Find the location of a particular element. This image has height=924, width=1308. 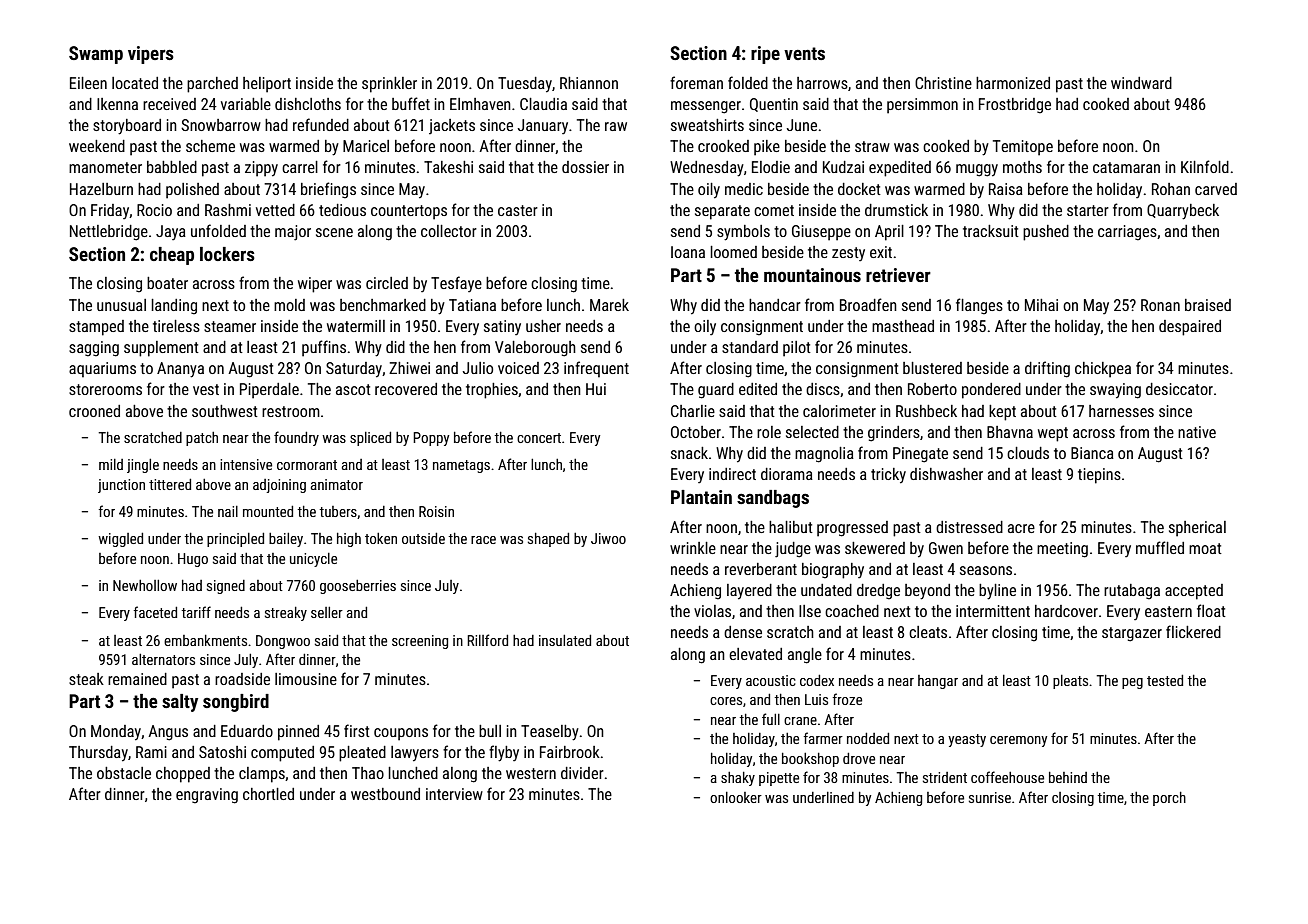

Rushbeck is located at coordinates (926, 411).
